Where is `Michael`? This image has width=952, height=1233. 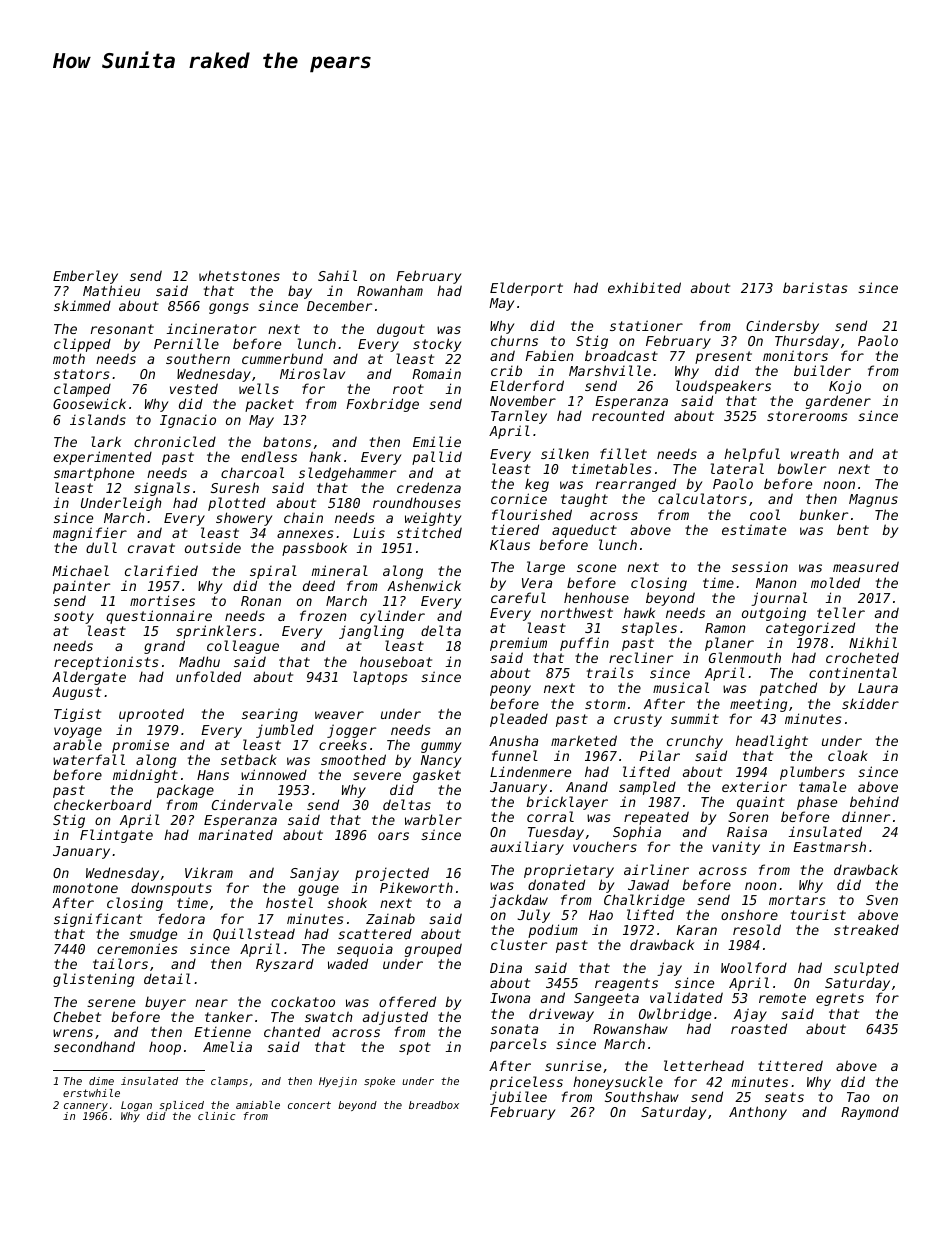 Michael is located at coordinates (80, 570).
